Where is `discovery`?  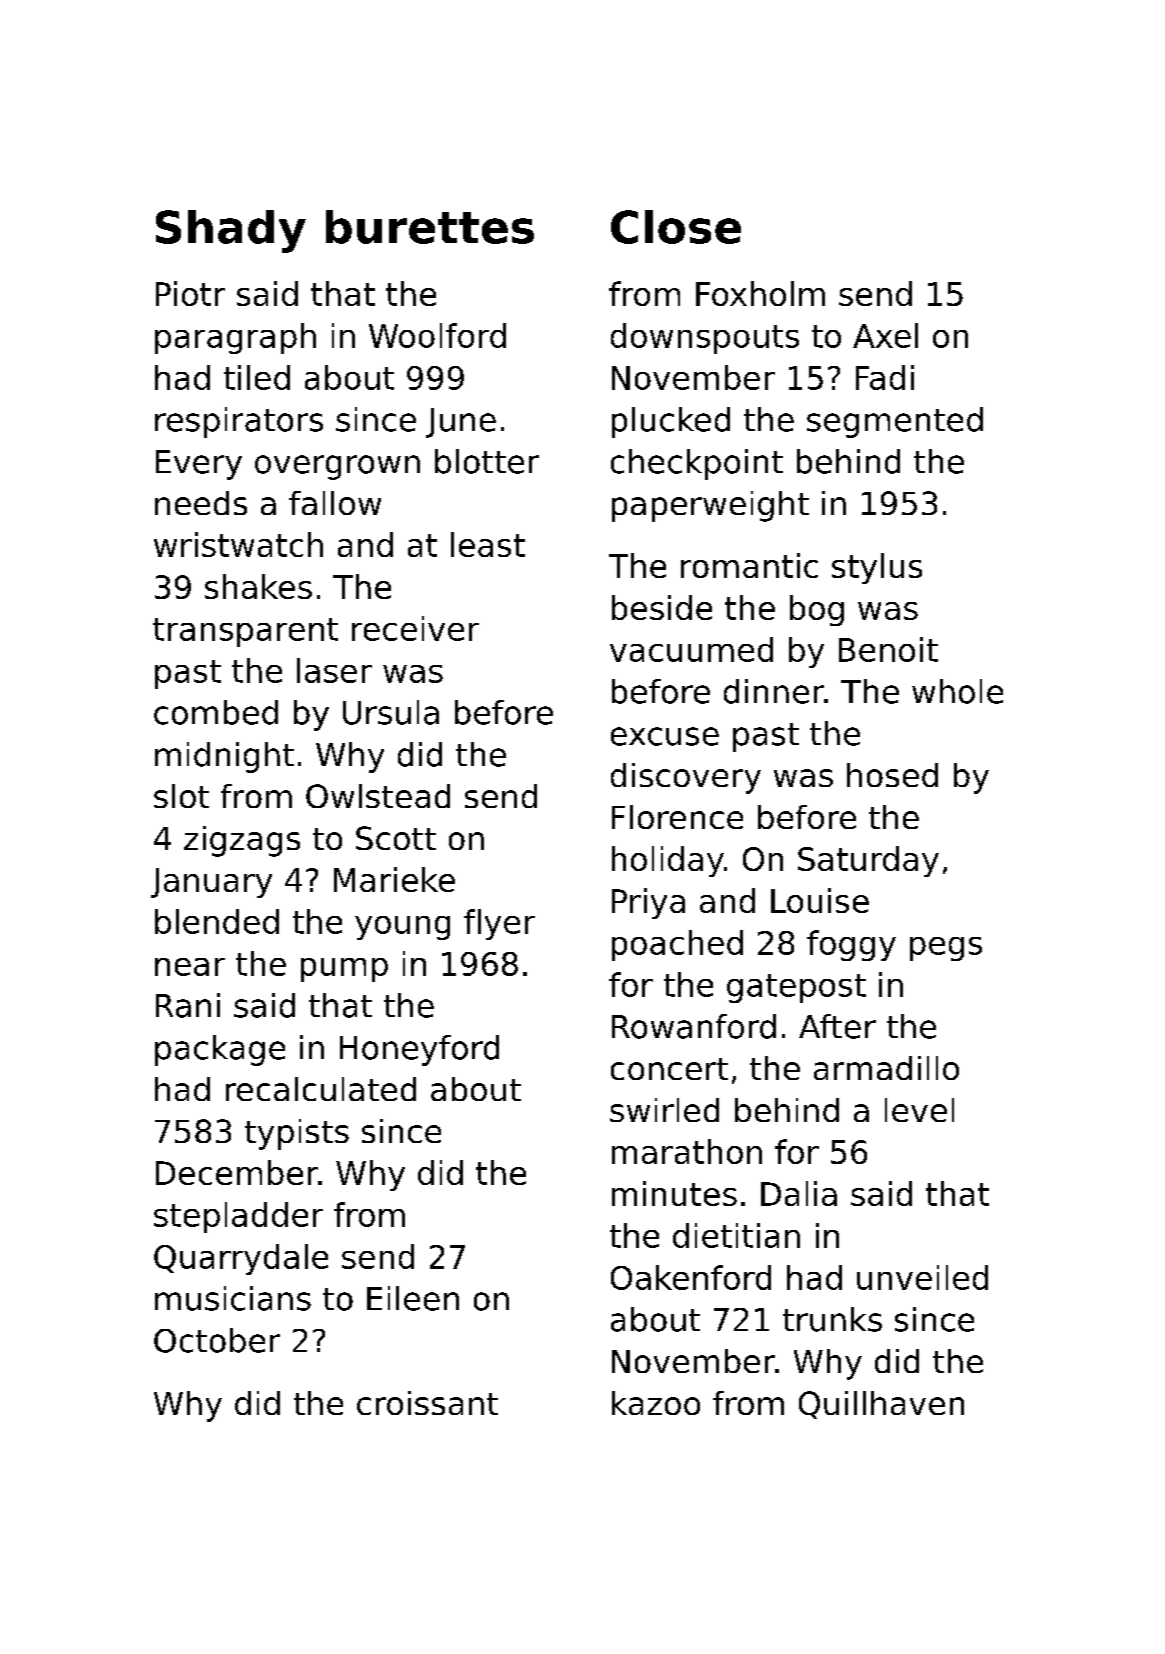
discovery is located at coordinates (686, 778).
